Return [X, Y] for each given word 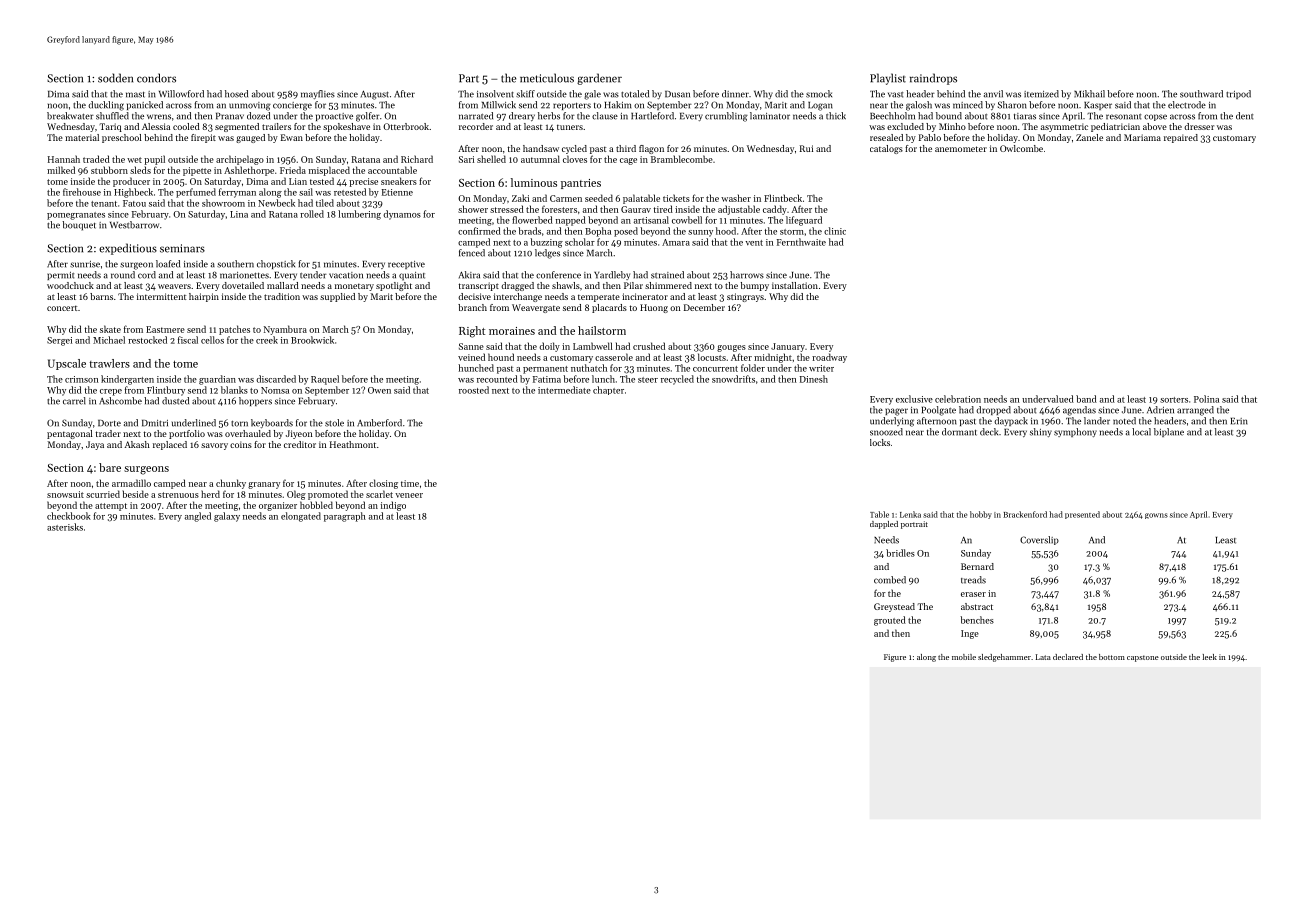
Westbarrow [134, 225]
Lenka [910, 514]
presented [1082, 515]
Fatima [547, 379]
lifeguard [804, 221]
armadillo [131, 483]
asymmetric [1064, 127]
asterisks [65, 527]
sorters [1174, 400]
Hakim [618, 105]
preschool [122, 138]
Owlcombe [1021, 148]
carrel [74, 401]
